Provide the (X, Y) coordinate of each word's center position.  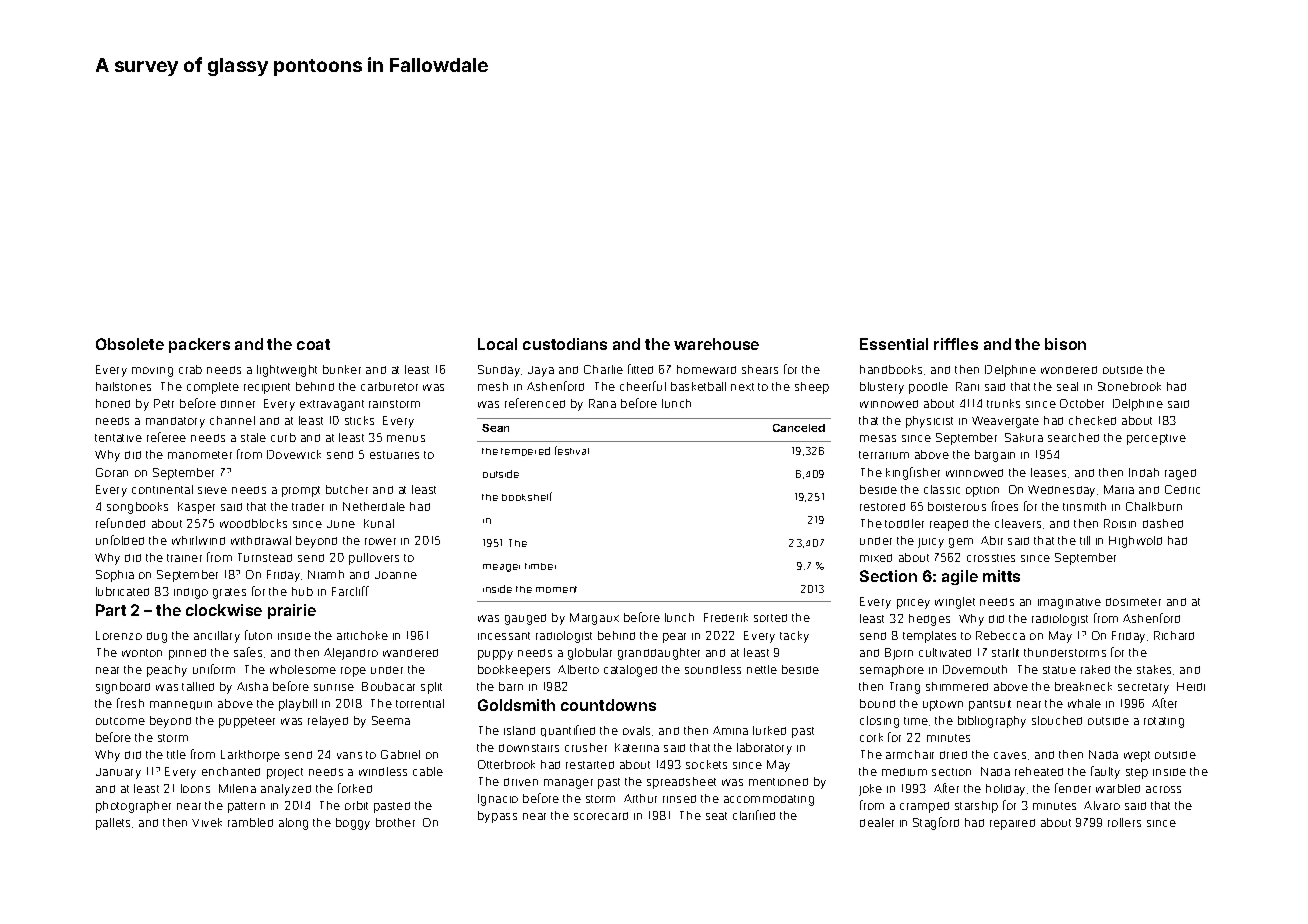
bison (1065, 344)
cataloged (630, 671)
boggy (353, 824)
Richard (1174, 635)
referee (166, 437)
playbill (298, 705)
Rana (602, 403)
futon (258, 635)
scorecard (601, 816)
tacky (794, 637)
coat (313, 344)
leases (1048, 472)
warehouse (716, 344)
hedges (929, 620)
